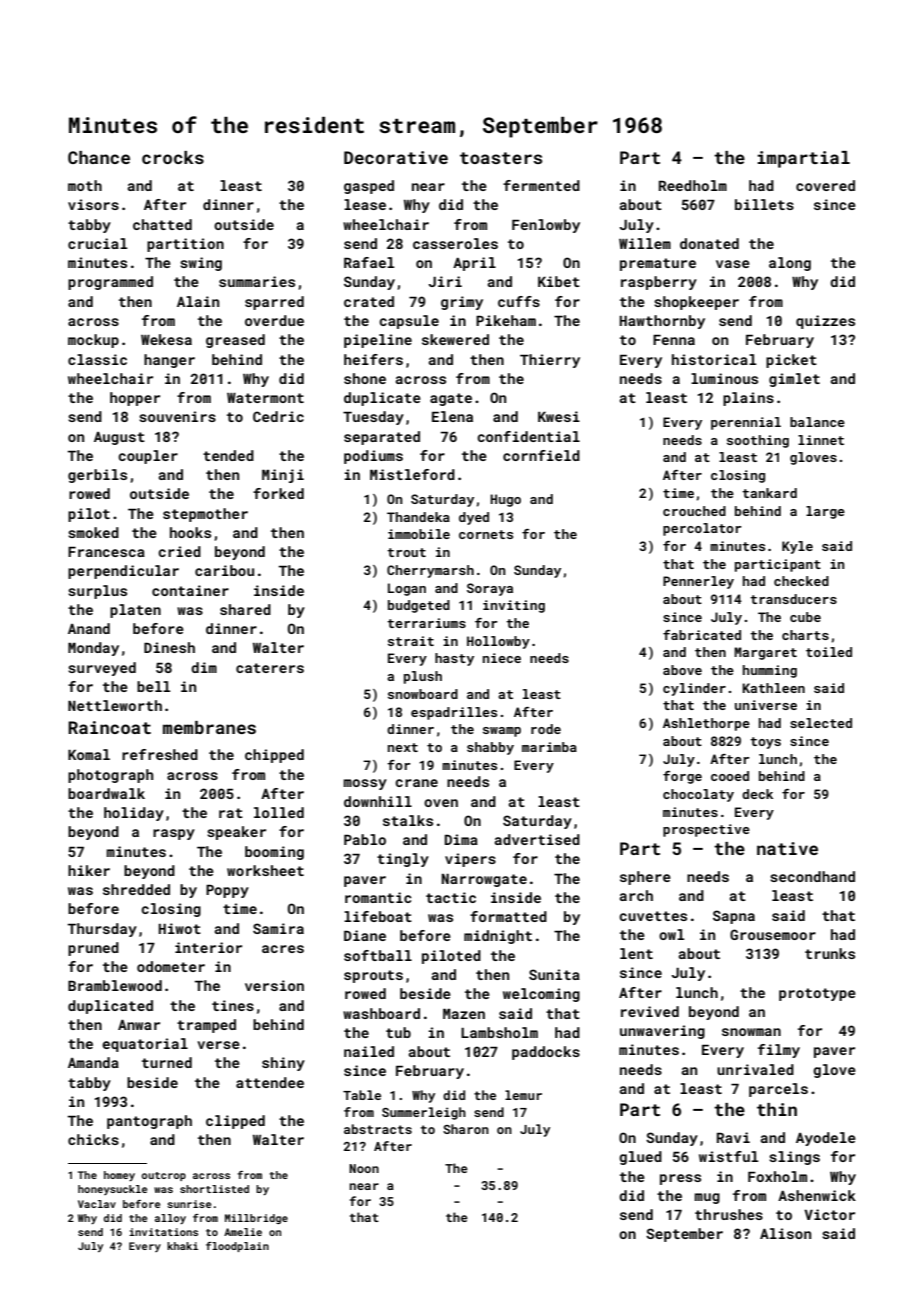 This screenshot has height=1308, width=924. I want to click on speaker, so click(236, 833).
